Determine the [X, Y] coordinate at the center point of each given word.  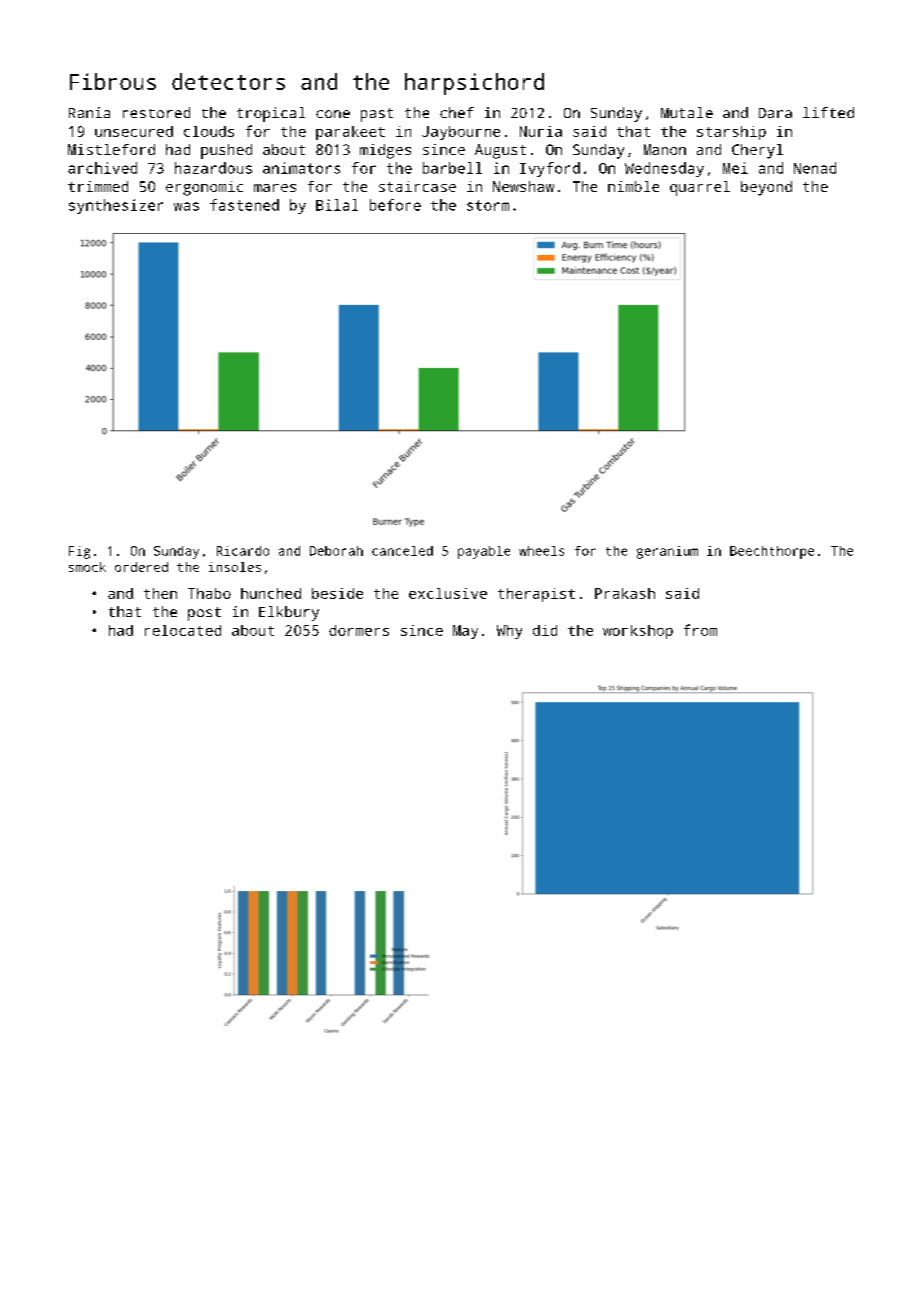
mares [275, 188]
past [377, 115]
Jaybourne [461, 133]
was [186, 206]
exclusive [448, 593]
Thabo [209, 593]
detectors [228, 81]
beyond [766, 188]
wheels [541, 551]
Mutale [687, 112]
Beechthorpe [772, 552]
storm [488, 205]
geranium [667, 552]
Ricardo [243, 551]
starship [731, 133]
